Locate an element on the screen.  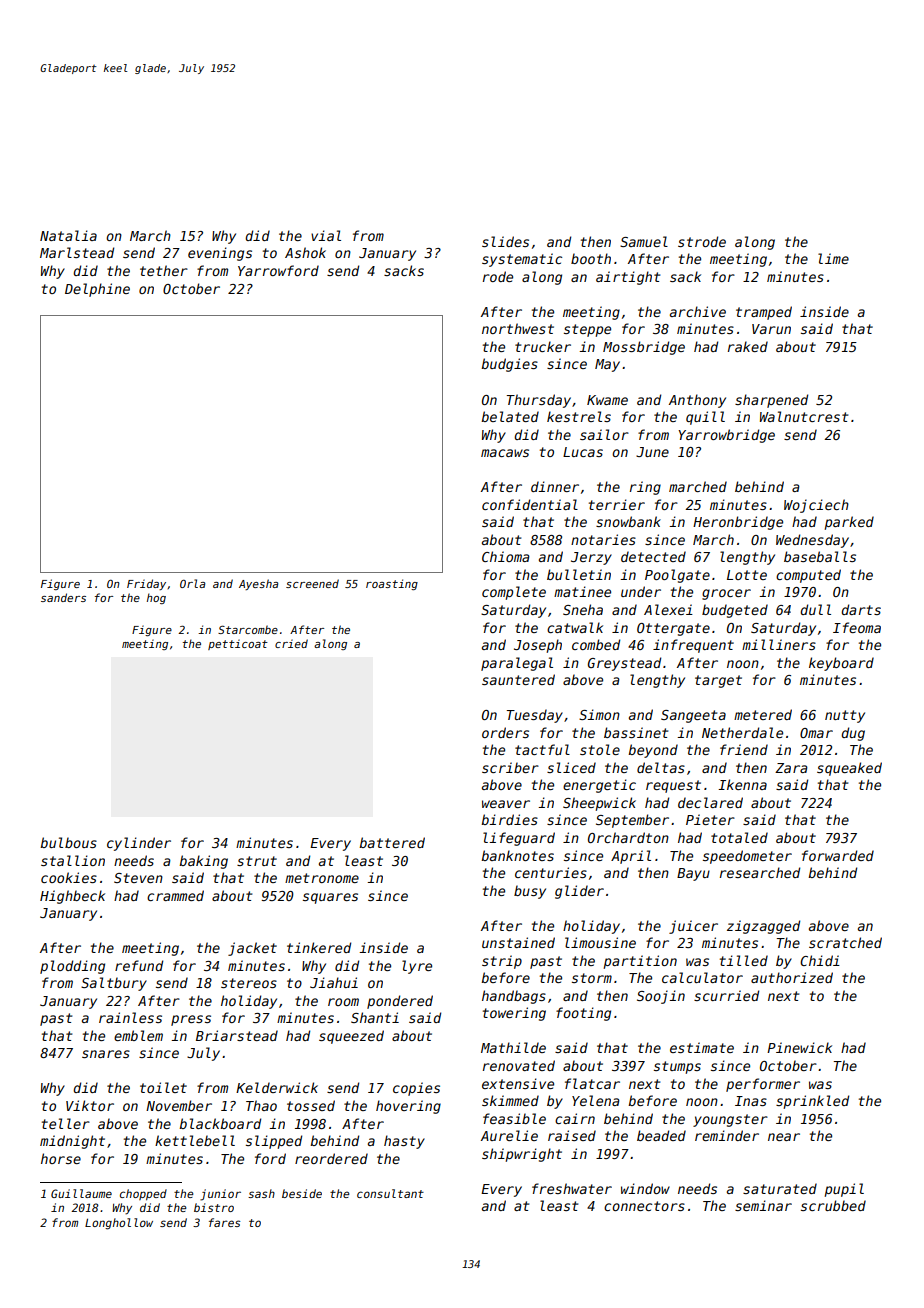
budgies is located at coordinates (509, 365).
